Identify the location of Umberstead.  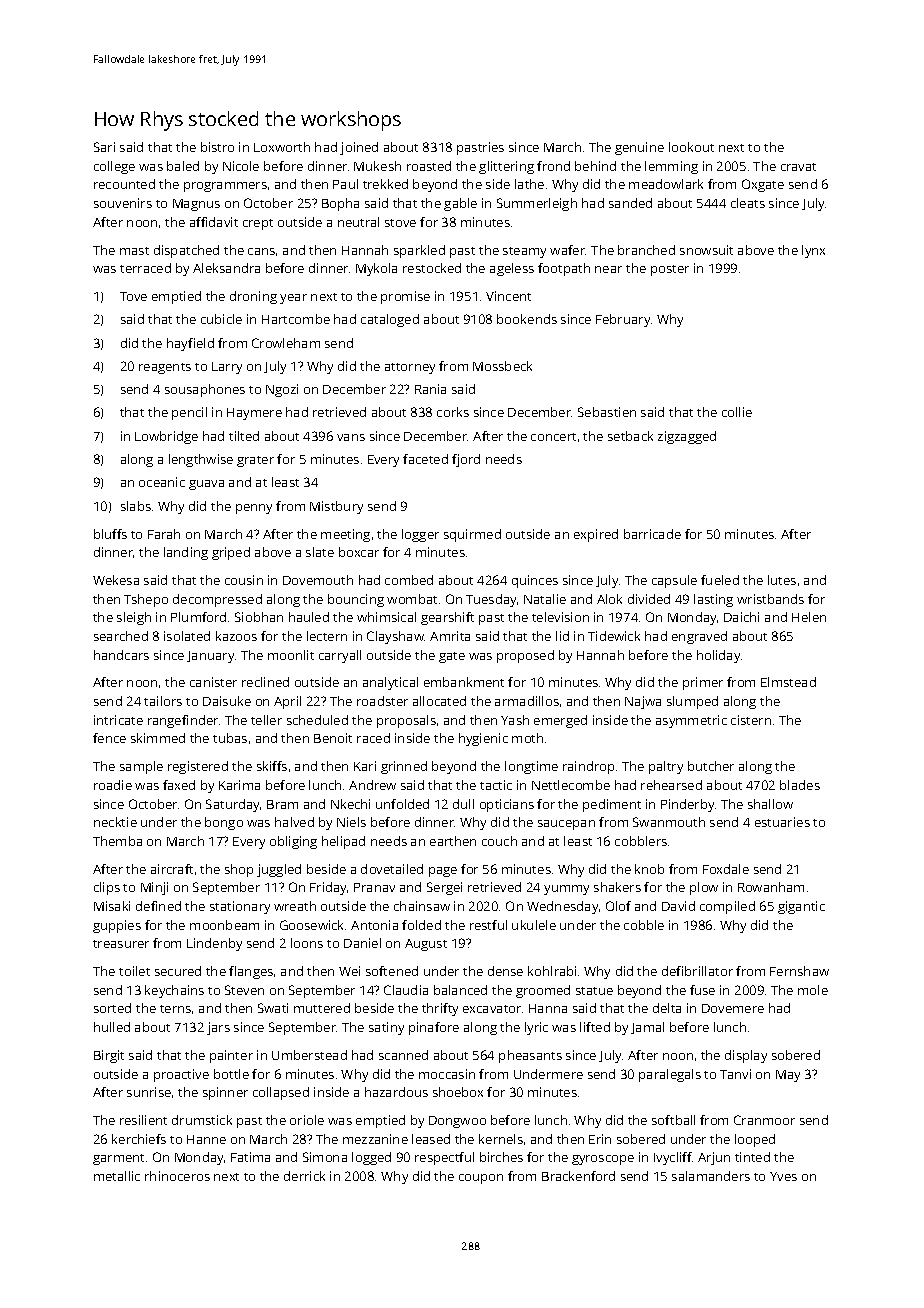
(309, 1055).
